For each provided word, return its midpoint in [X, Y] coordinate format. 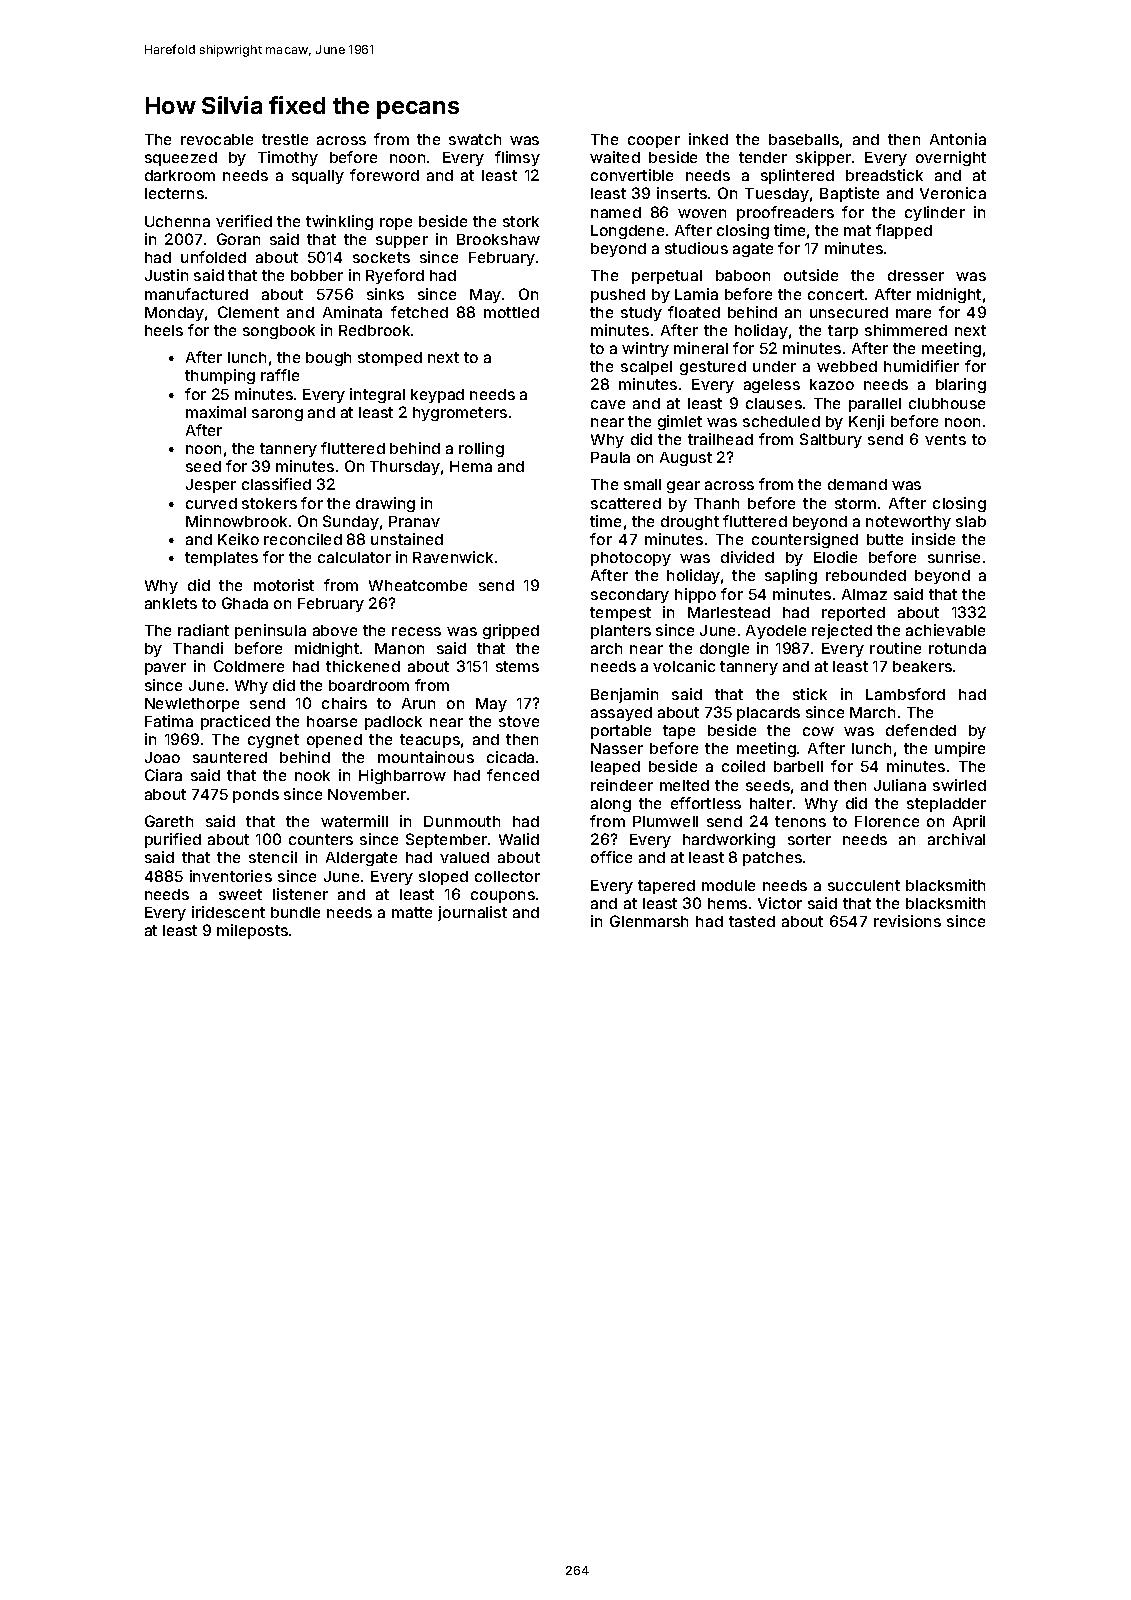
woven [702, 213]
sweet [240, 894]
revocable [217, 139]
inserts [682, 193]
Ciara [163, 775]
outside [811, 275]
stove [519, 721]
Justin [166, 275]
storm [855, 503]
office [611, 857]
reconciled [303, 539]
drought [690, 523]
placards [768, 714]
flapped [904, 231]
